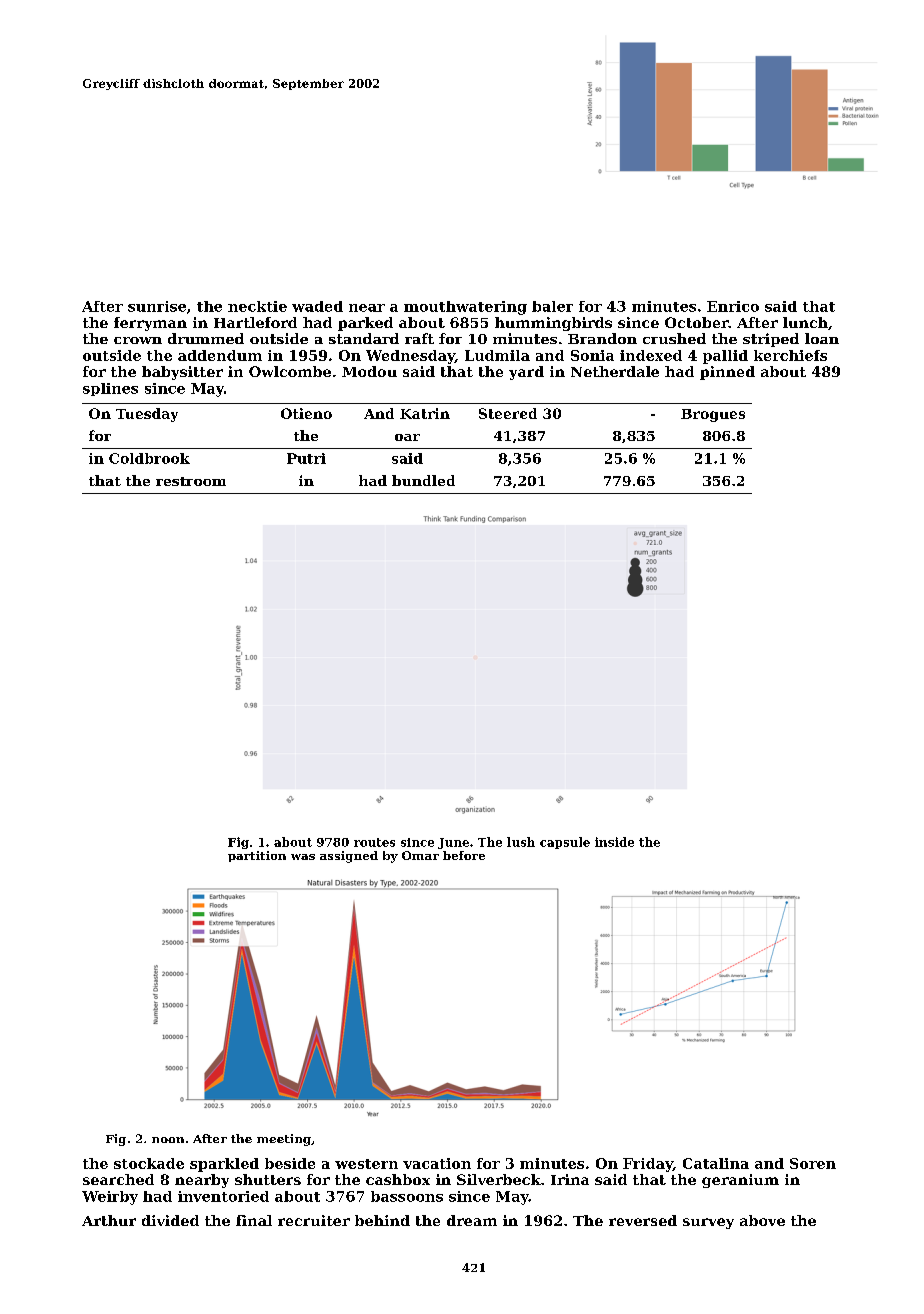 This page has width=924, height=1314. I want to click on Brogues, so click(713, 415).
